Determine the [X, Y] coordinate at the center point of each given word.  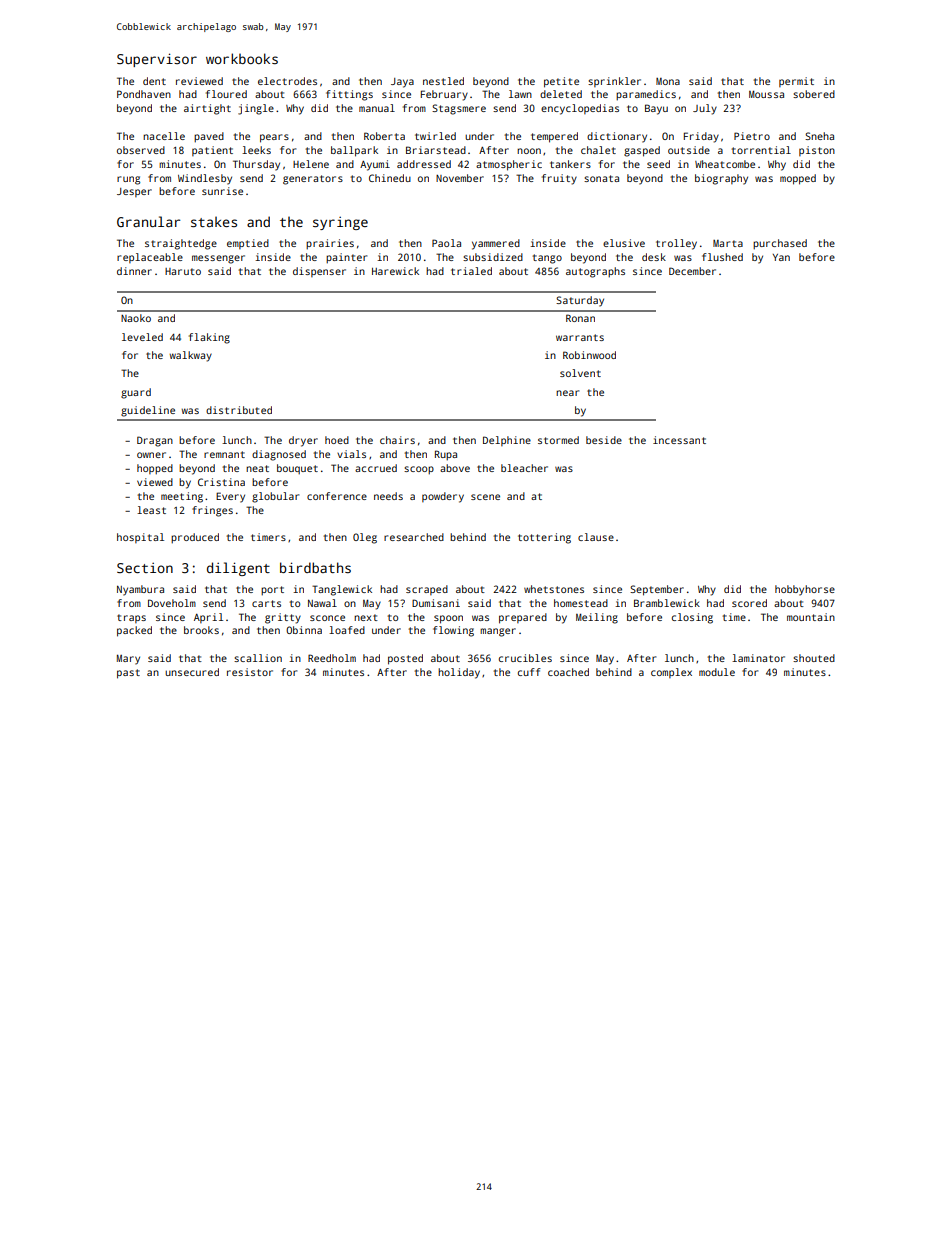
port [272, 591]
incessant [679, 440]
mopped [798, 179]
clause [596, 537]
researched [414, 537]
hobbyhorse [805, 590]
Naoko [136, 318]
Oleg [365, 538]
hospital [140, 538]
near [567, 393]
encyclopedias [580, 109]
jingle [256, 109]
